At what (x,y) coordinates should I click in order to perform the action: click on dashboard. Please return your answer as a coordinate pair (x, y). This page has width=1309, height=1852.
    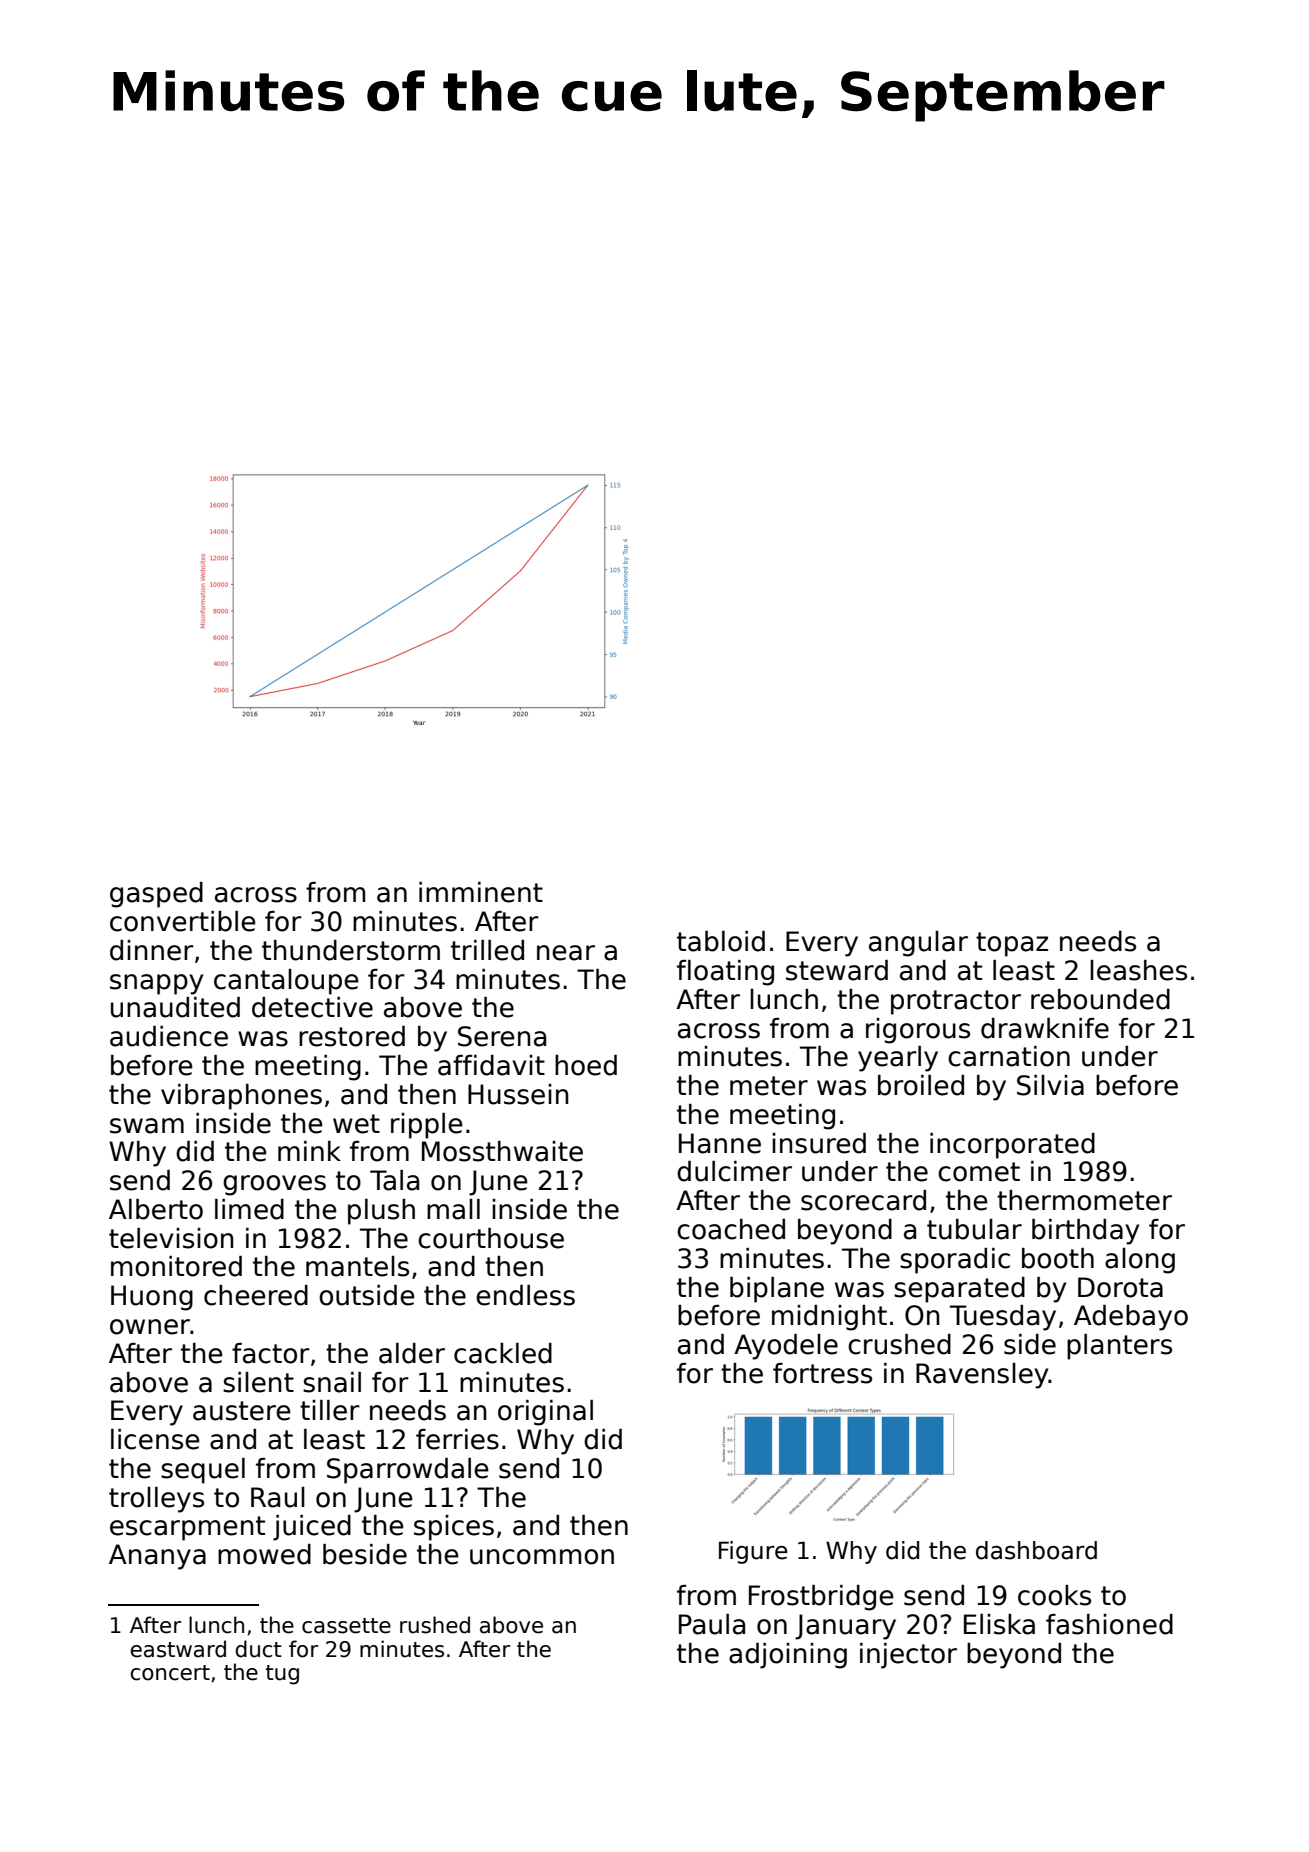
    Looking at the image, I should click on (1036, 1550).
